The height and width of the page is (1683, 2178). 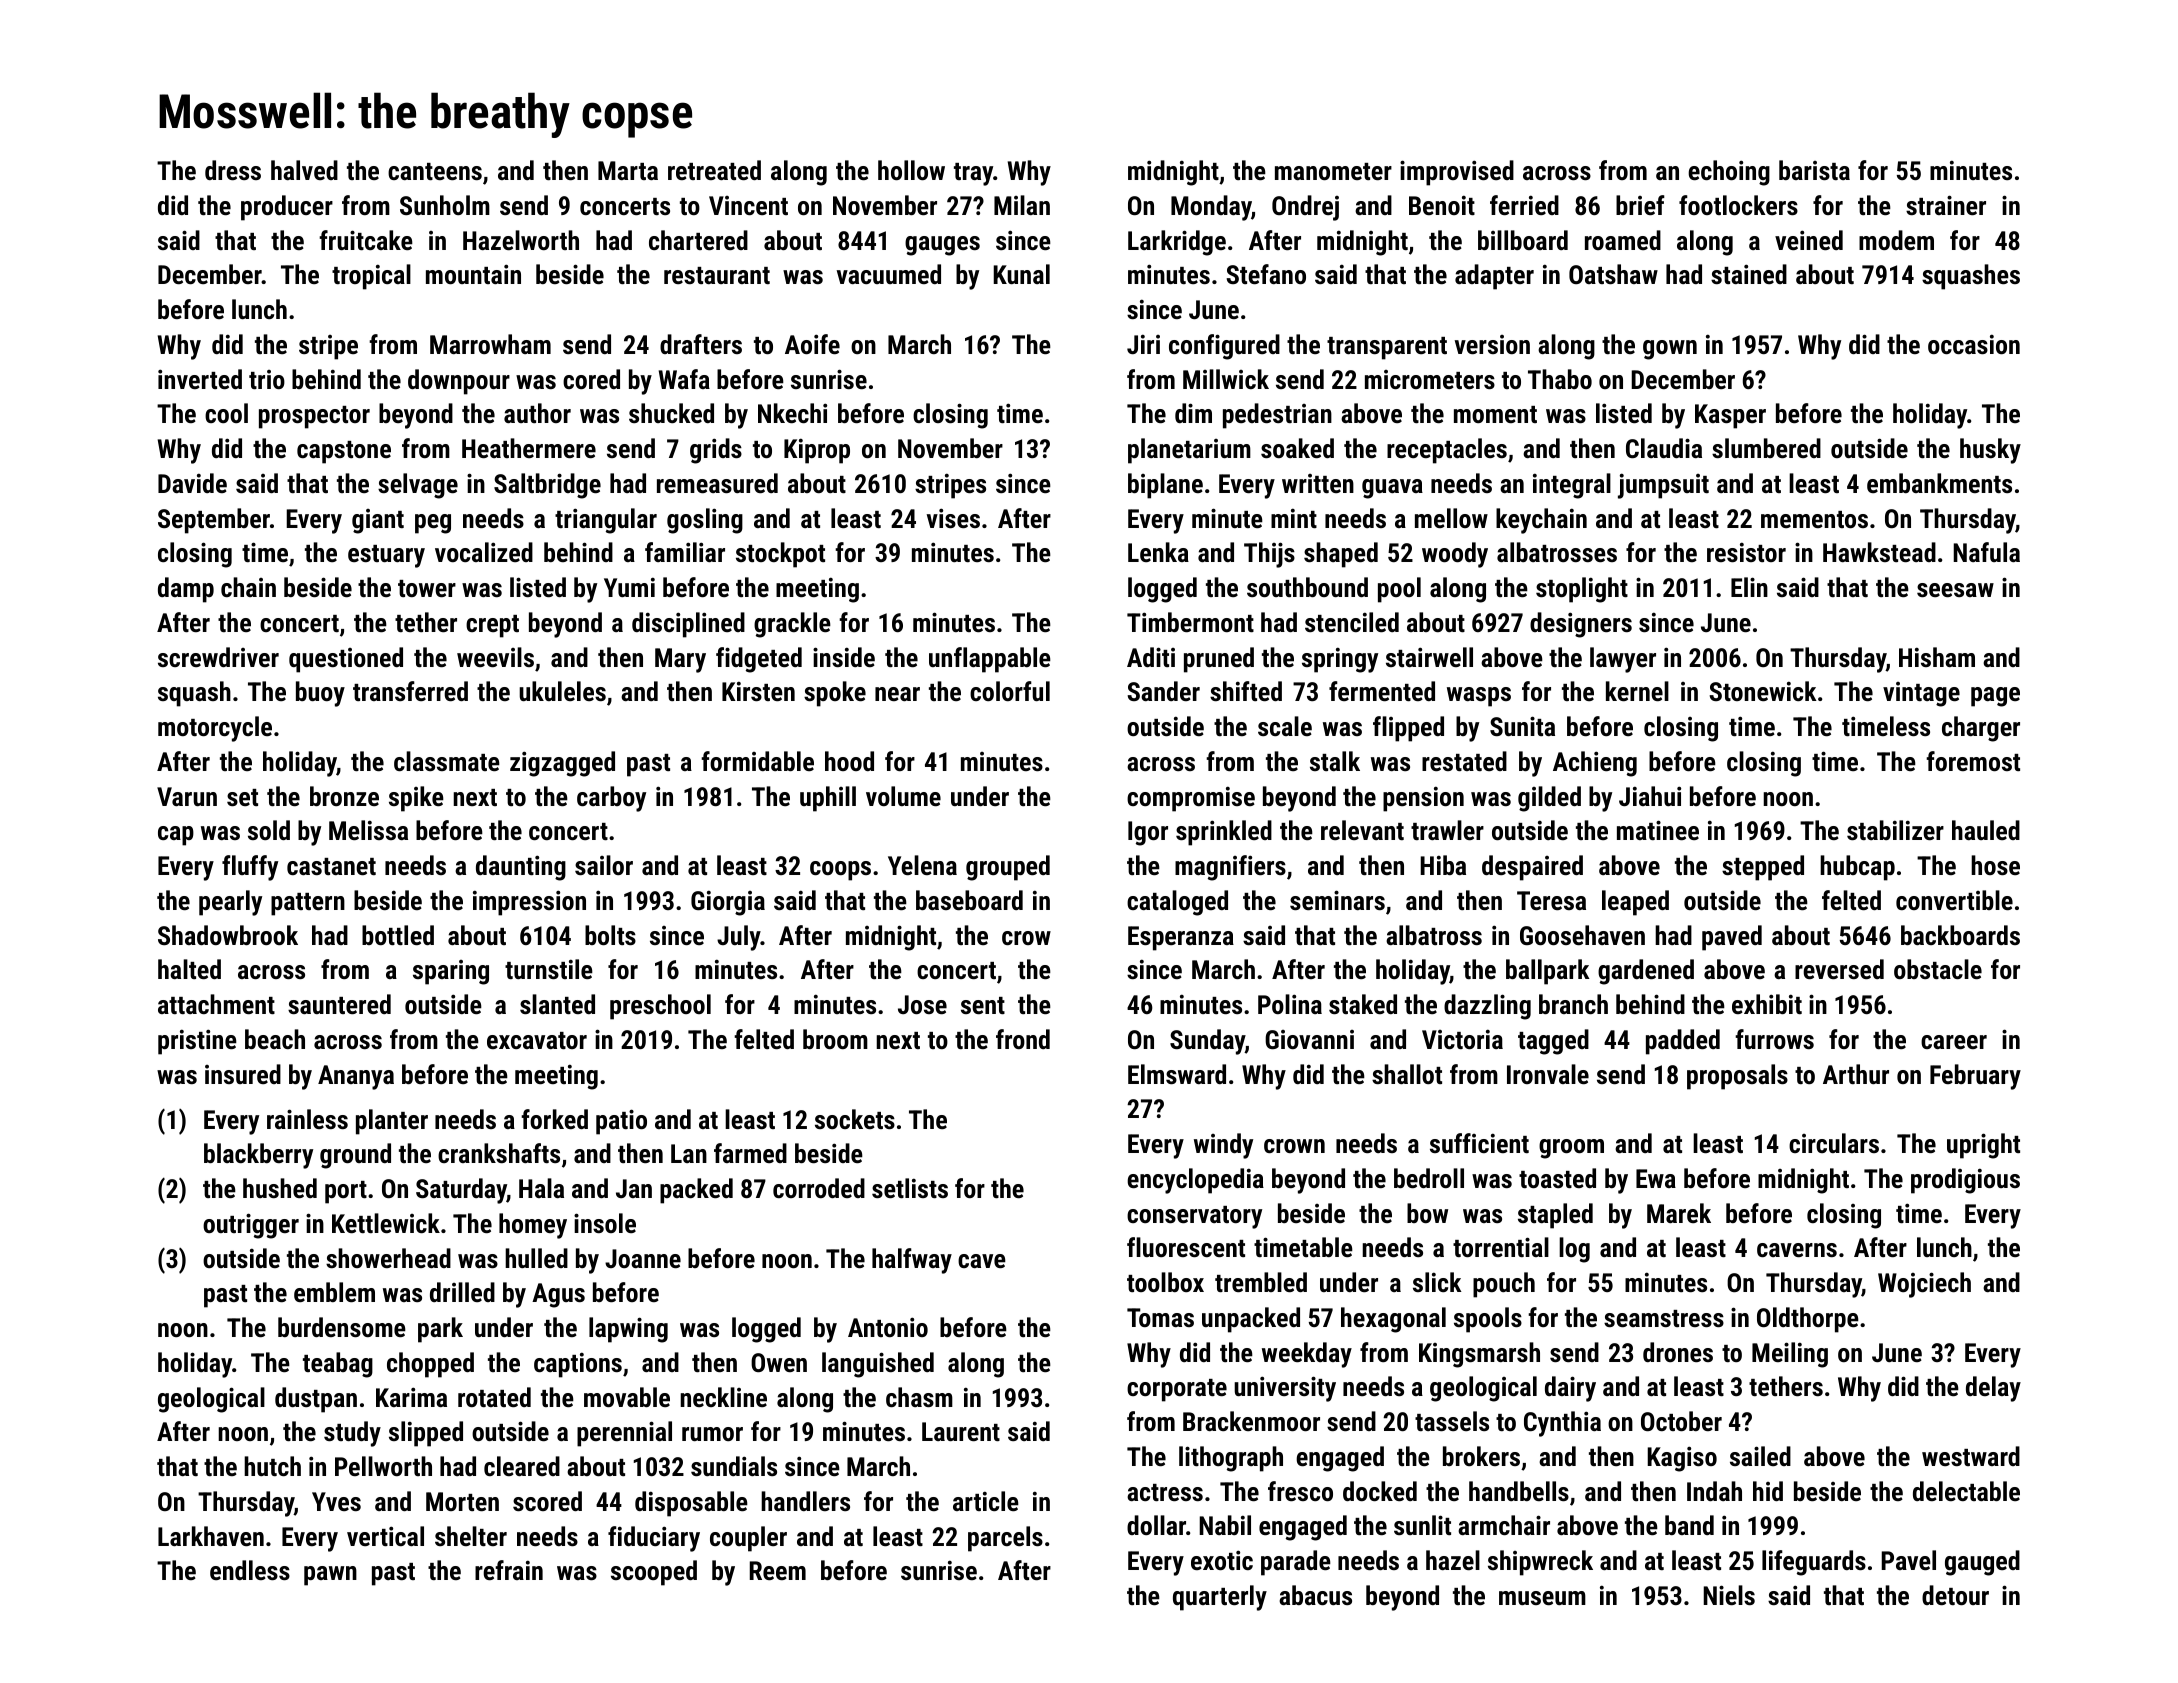 What do you see at coordinates (1749, 587) in the page?
I see `Elin` at bounding box center [1749, 587].
